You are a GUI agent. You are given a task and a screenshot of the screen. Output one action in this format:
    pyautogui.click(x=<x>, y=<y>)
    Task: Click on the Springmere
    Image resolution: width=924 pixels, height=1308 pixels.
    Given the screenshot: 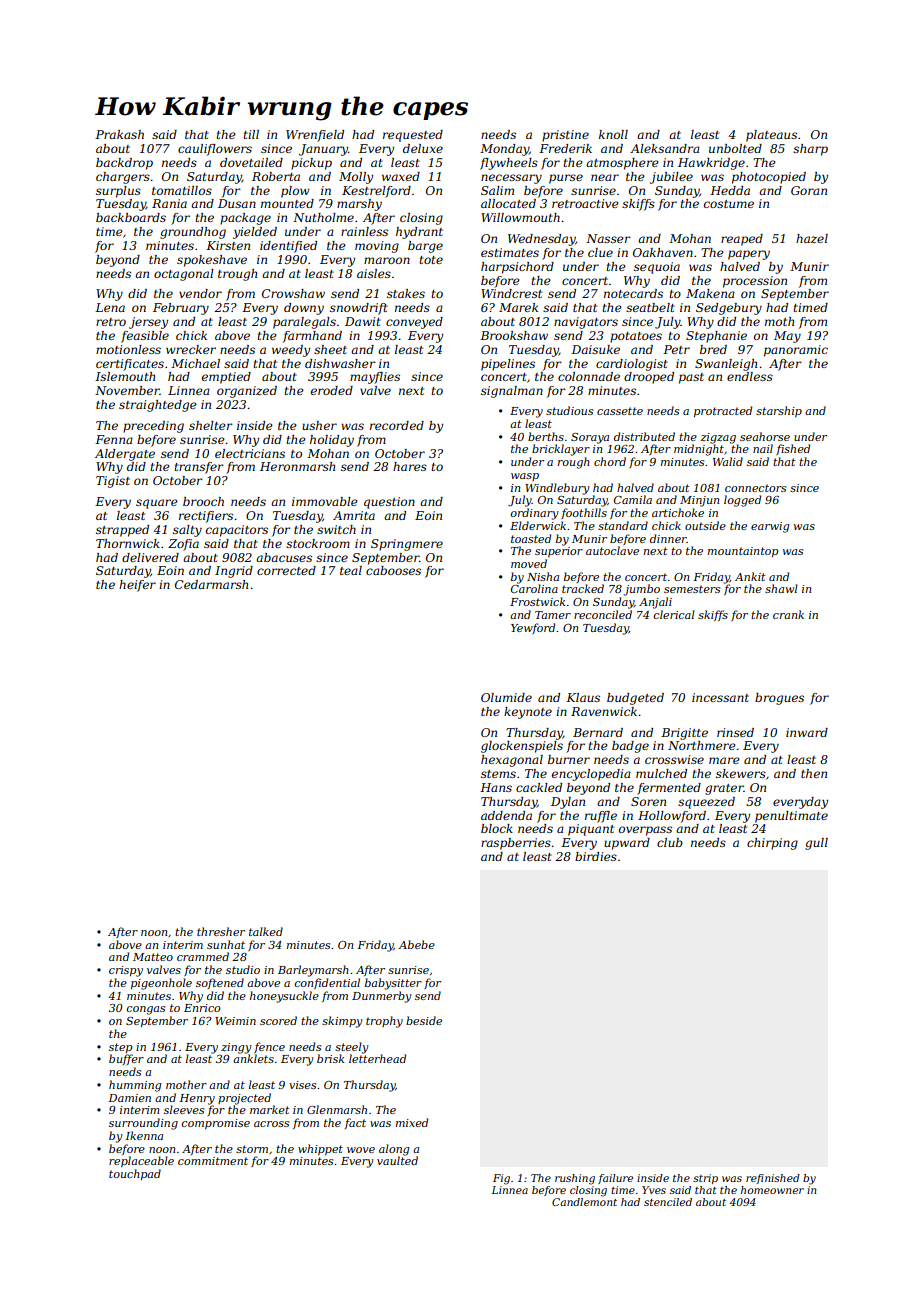 What is the action you would take?
    pyautogui.click(x=407, y=545)
